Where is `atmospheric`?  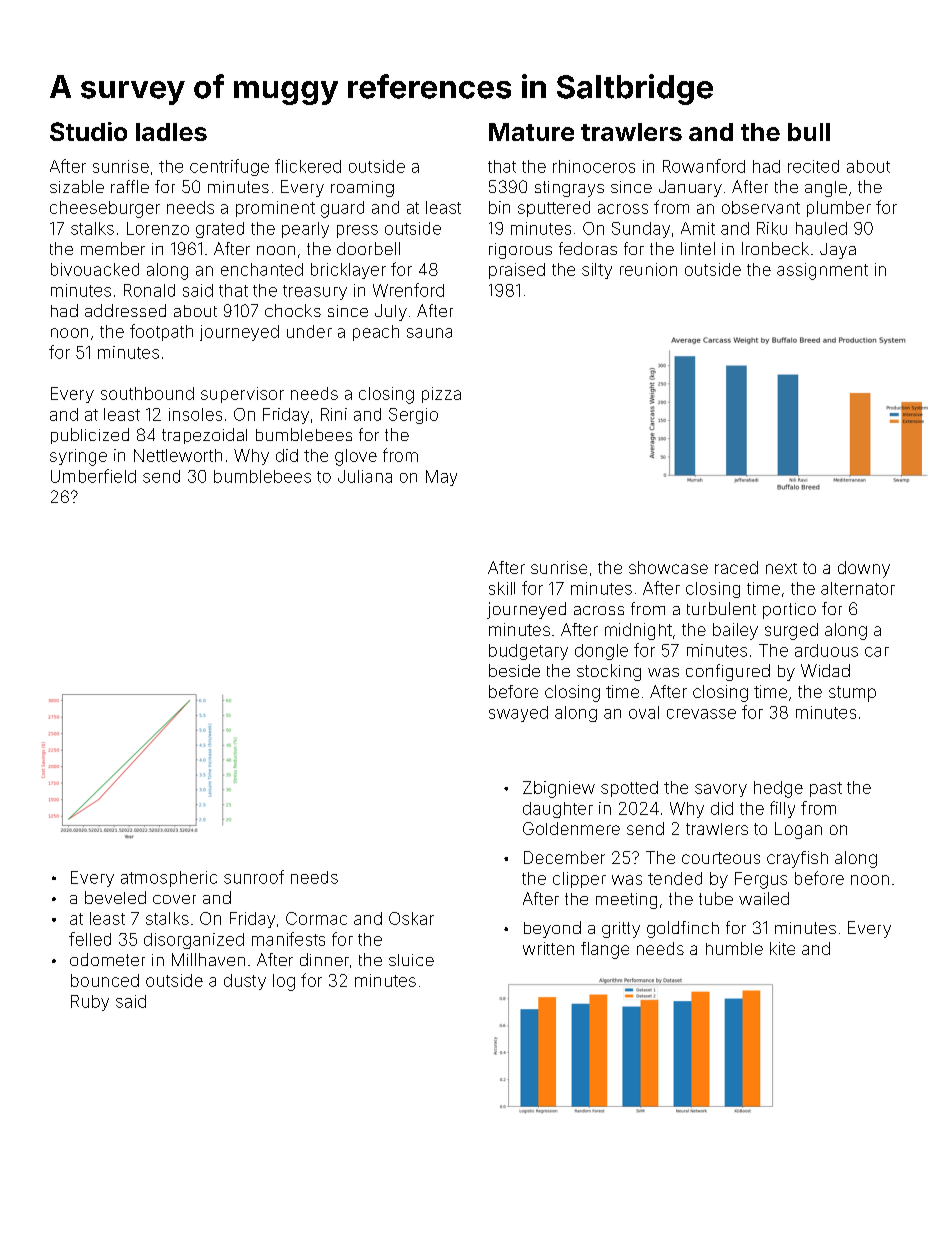 atmospheric is located at coordinates (169, 879).
